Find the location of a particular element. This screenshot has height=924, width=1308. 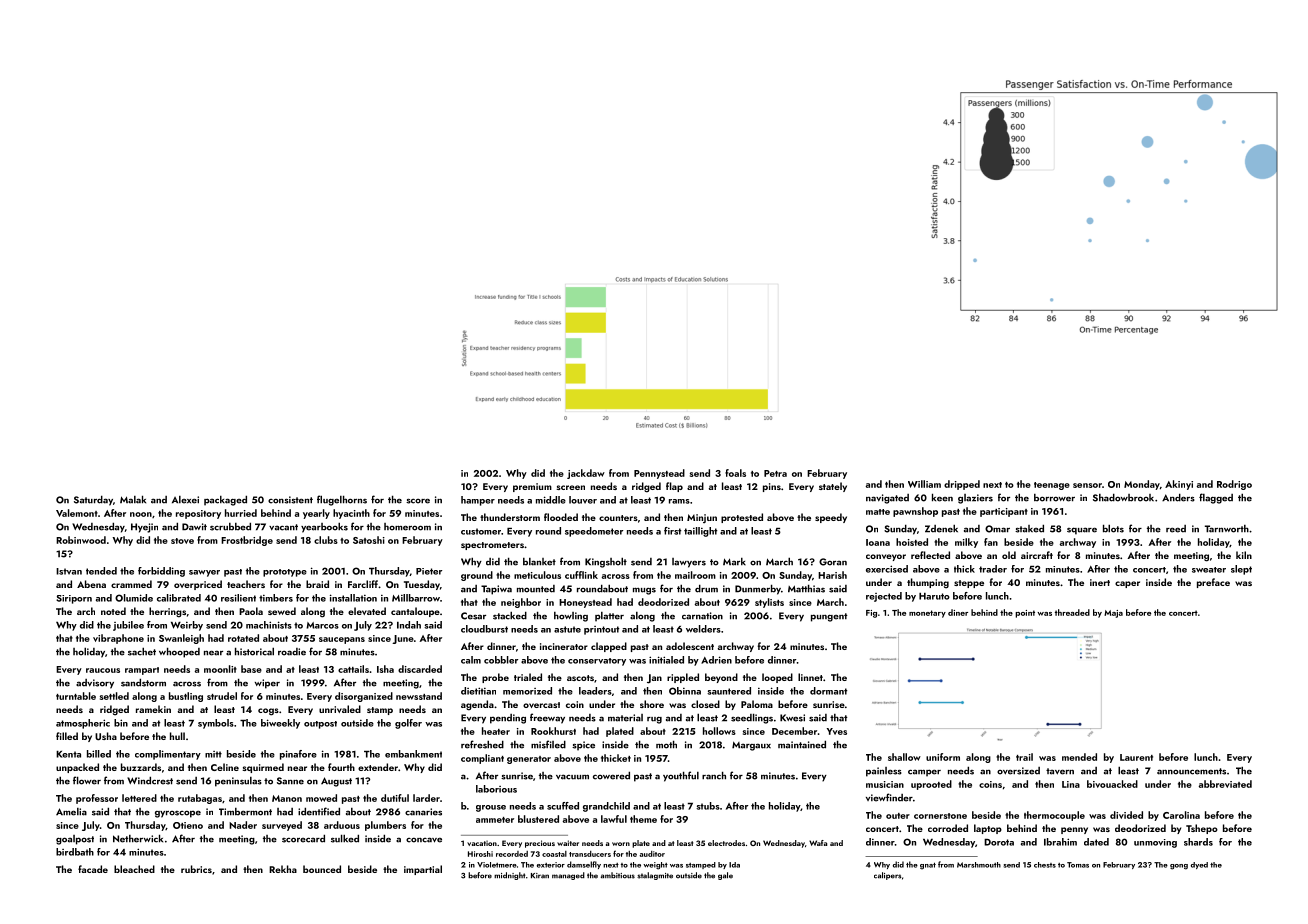

biweekly is located at coordinates (280, 724).
